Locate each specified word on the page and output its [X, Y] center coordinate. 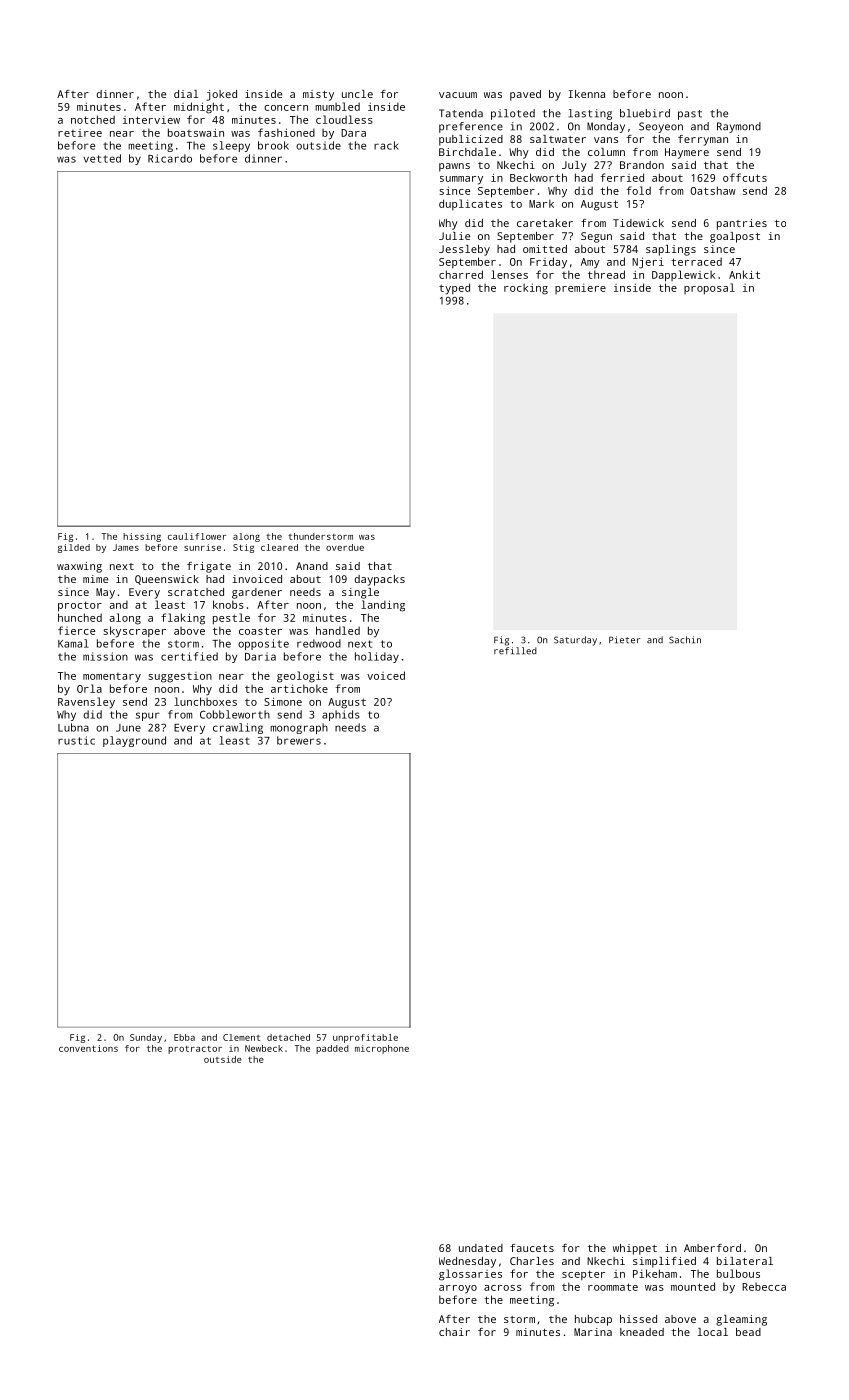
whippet [635, 1249]
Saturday [575, 641]
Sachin [685, 640]
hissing [142, 537]
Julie [454, 236]
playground [134, 741]
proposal [709, 289]
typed [454, 289]
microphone [382, 1049]
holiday [377, 657]
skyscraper [134, 632]
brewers [299, 740]
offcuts [745, 177]
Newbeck [264, 1048]
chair [454, 1332]
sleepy [231, 146]
